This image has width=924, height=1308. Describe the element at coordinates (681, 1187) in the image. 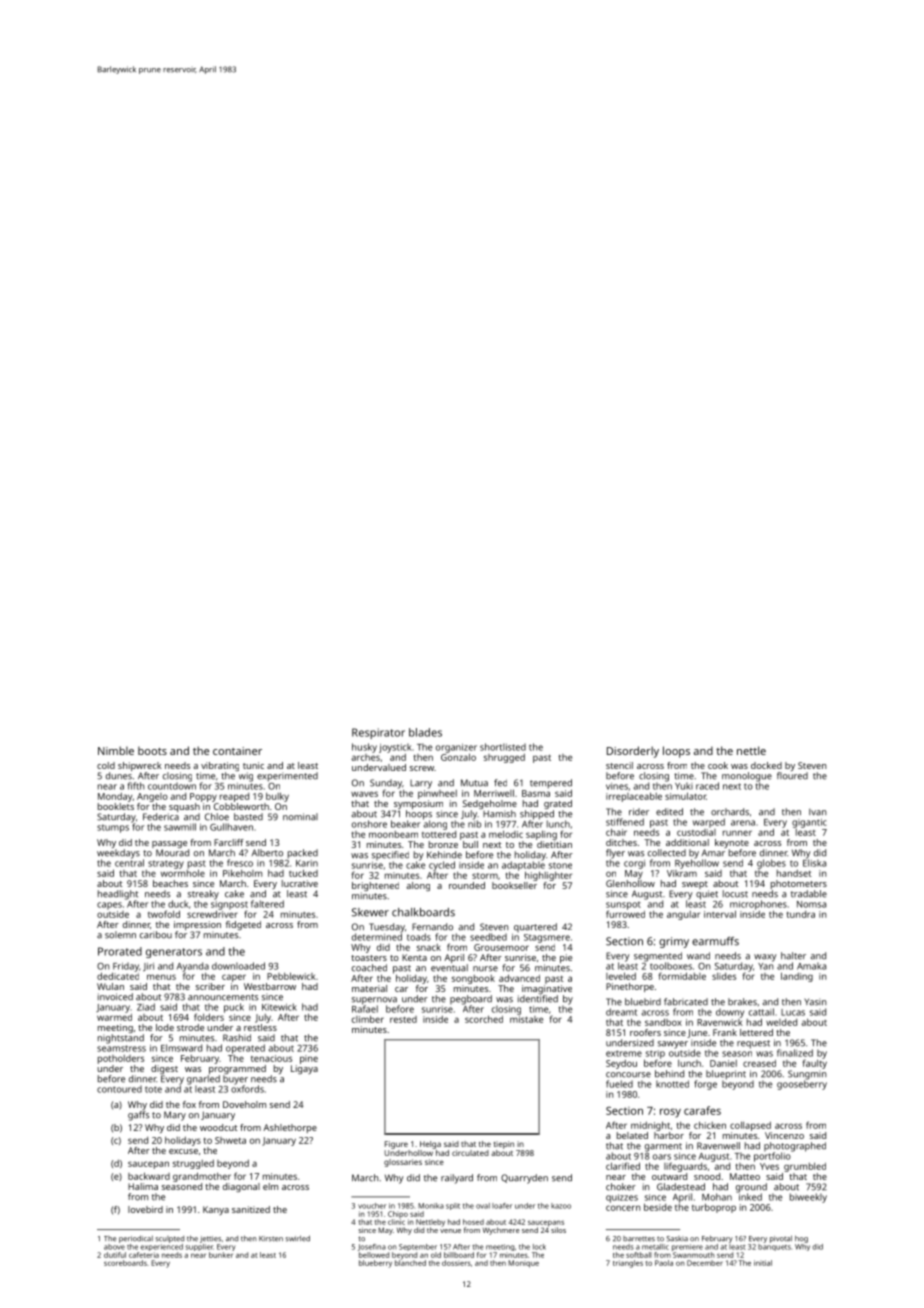

I see `Gladestead` at that location.
